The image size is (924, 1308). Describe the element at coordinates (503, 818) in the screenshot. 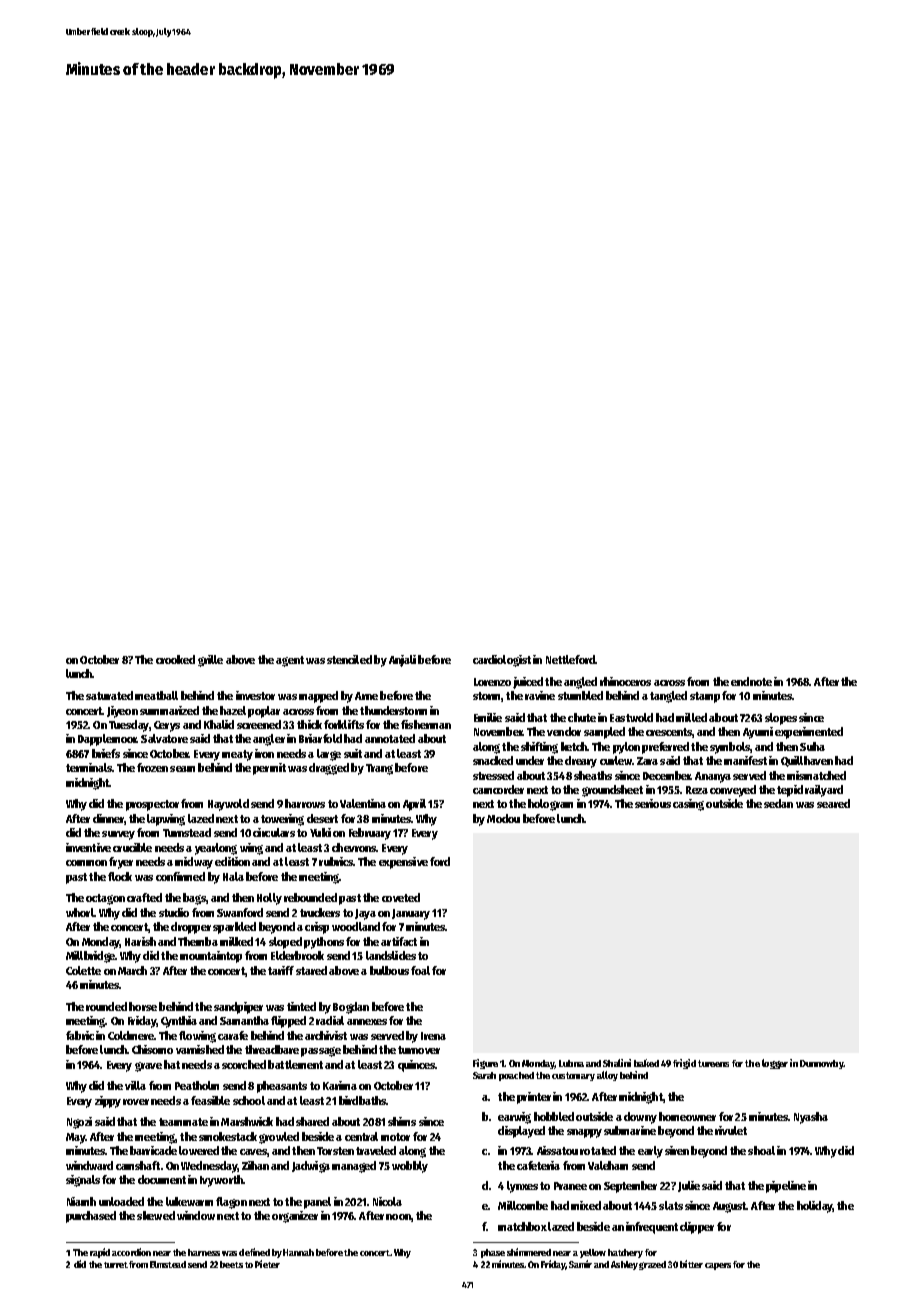

I see `Modou` at that location.
